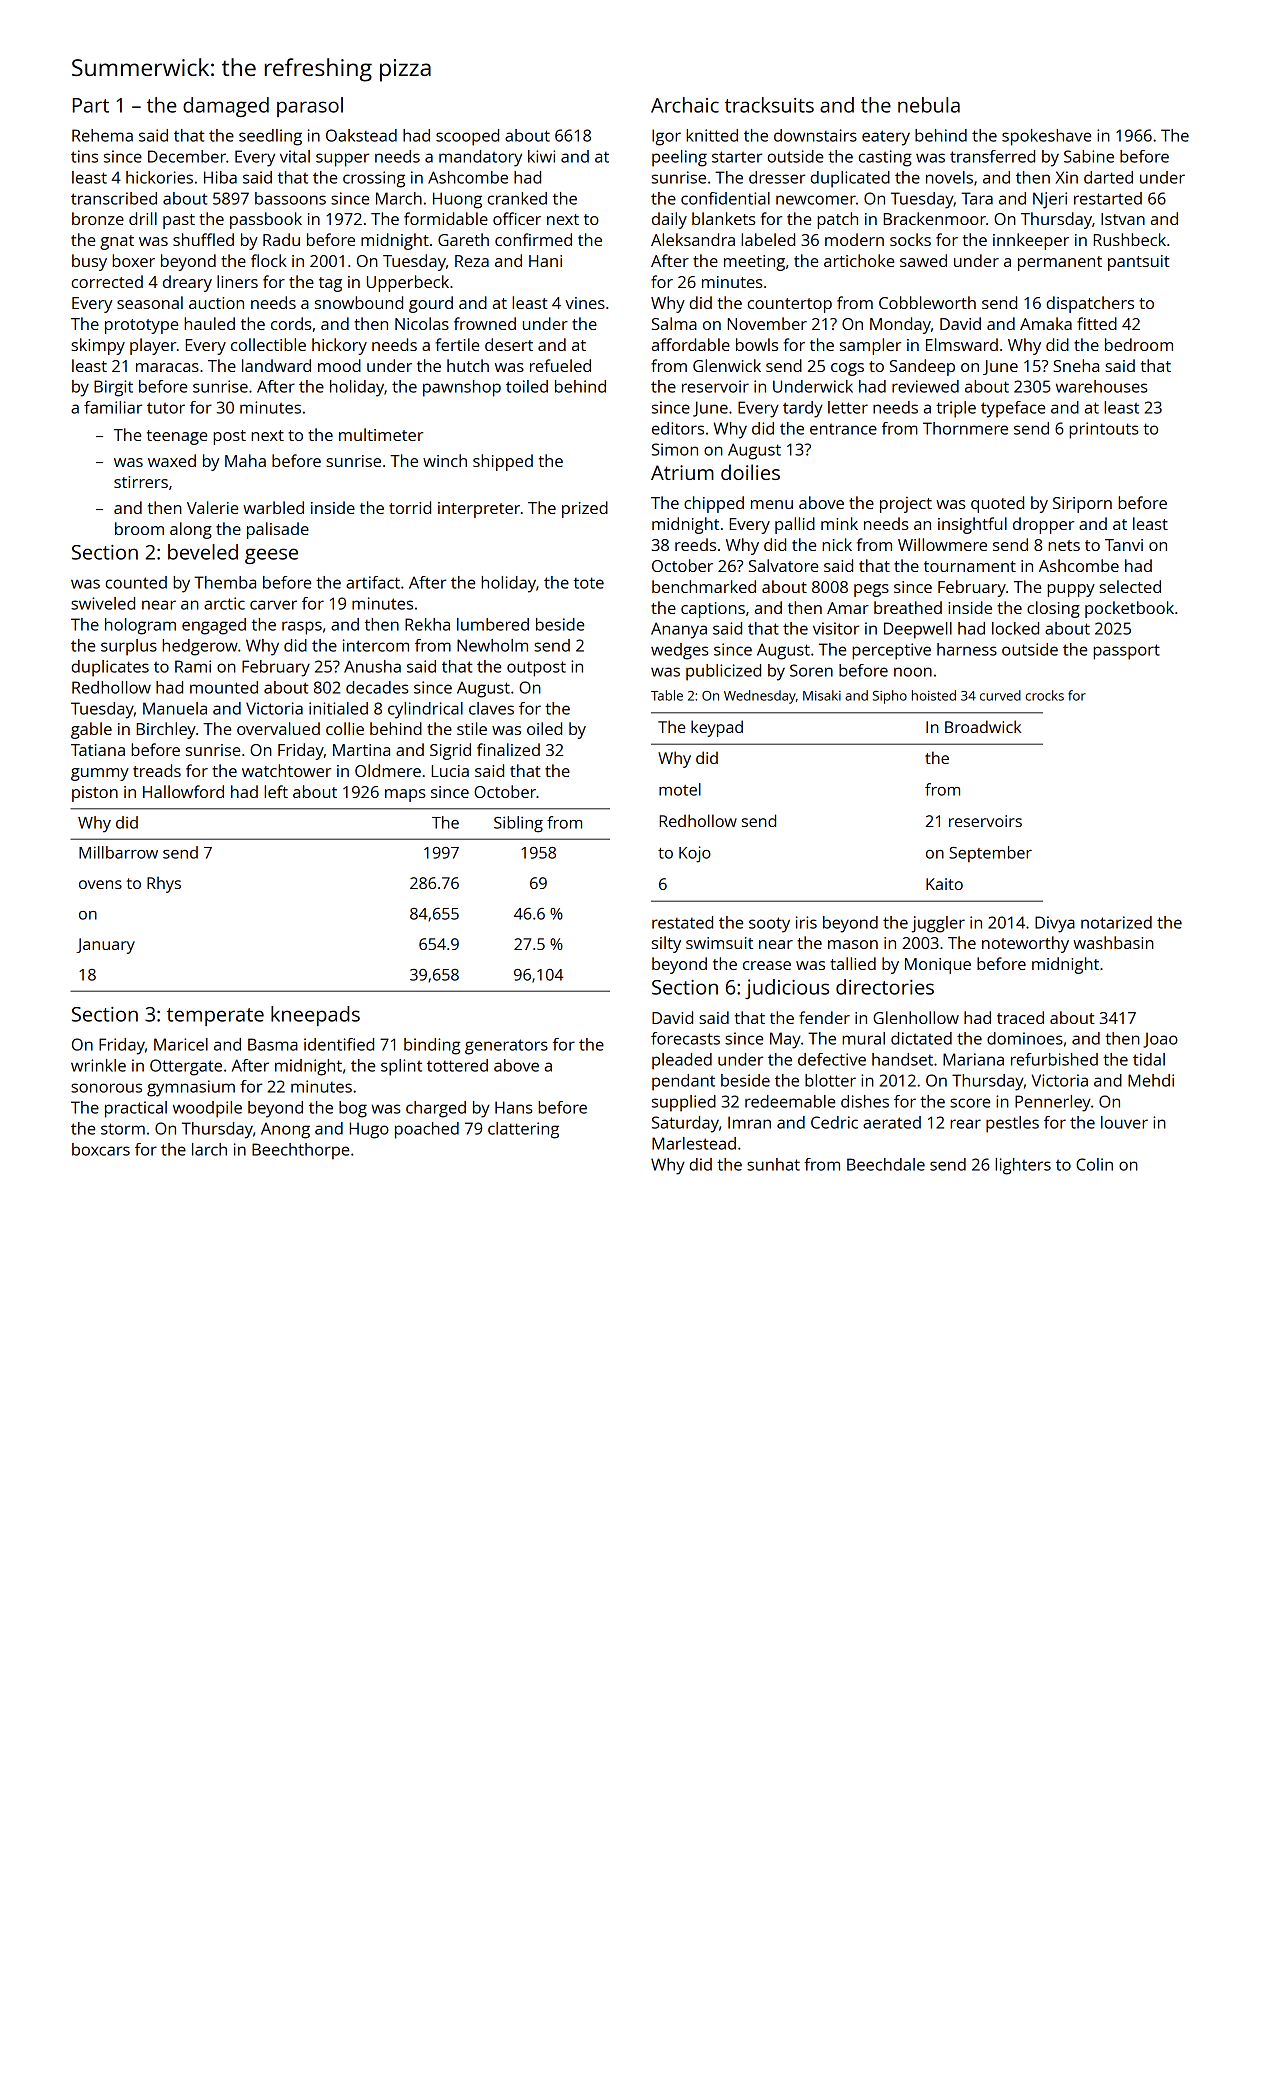 The width and height of the screenshot is (1261, 2077). I want to click on forecasts, so click(685, 1038).
